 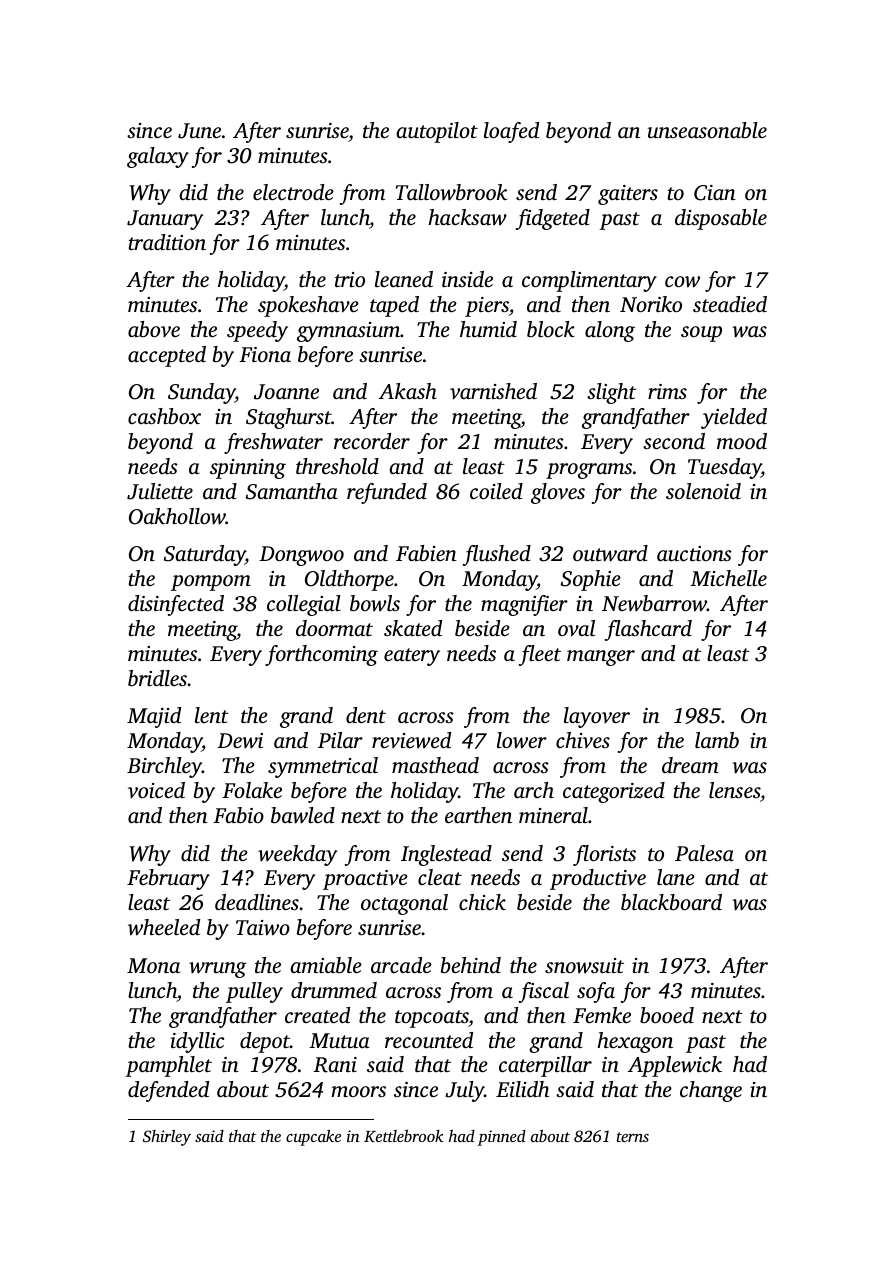 I want to click on autopilot, so click(x=437, y=132).
